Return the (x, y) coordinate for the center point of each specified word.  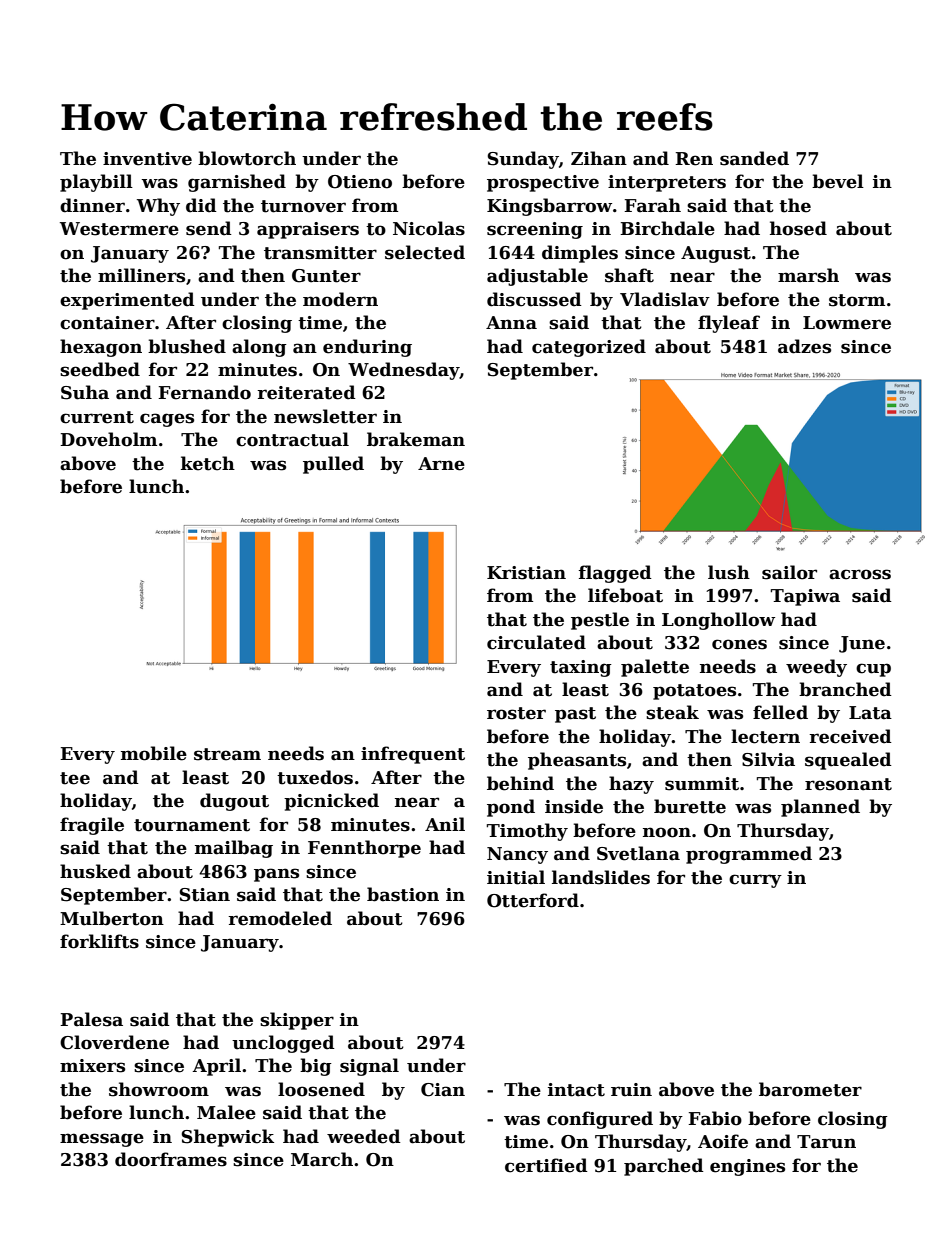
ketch (208, 463)
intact (576, 1090)
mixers (92, 1066)
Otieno (360, 182)
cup (873, 670)
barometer (810, 1089)
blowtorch (247, 158)
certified (546, 1165)
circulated (536, 642)
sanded (754, 158)
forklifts (99, 941)
